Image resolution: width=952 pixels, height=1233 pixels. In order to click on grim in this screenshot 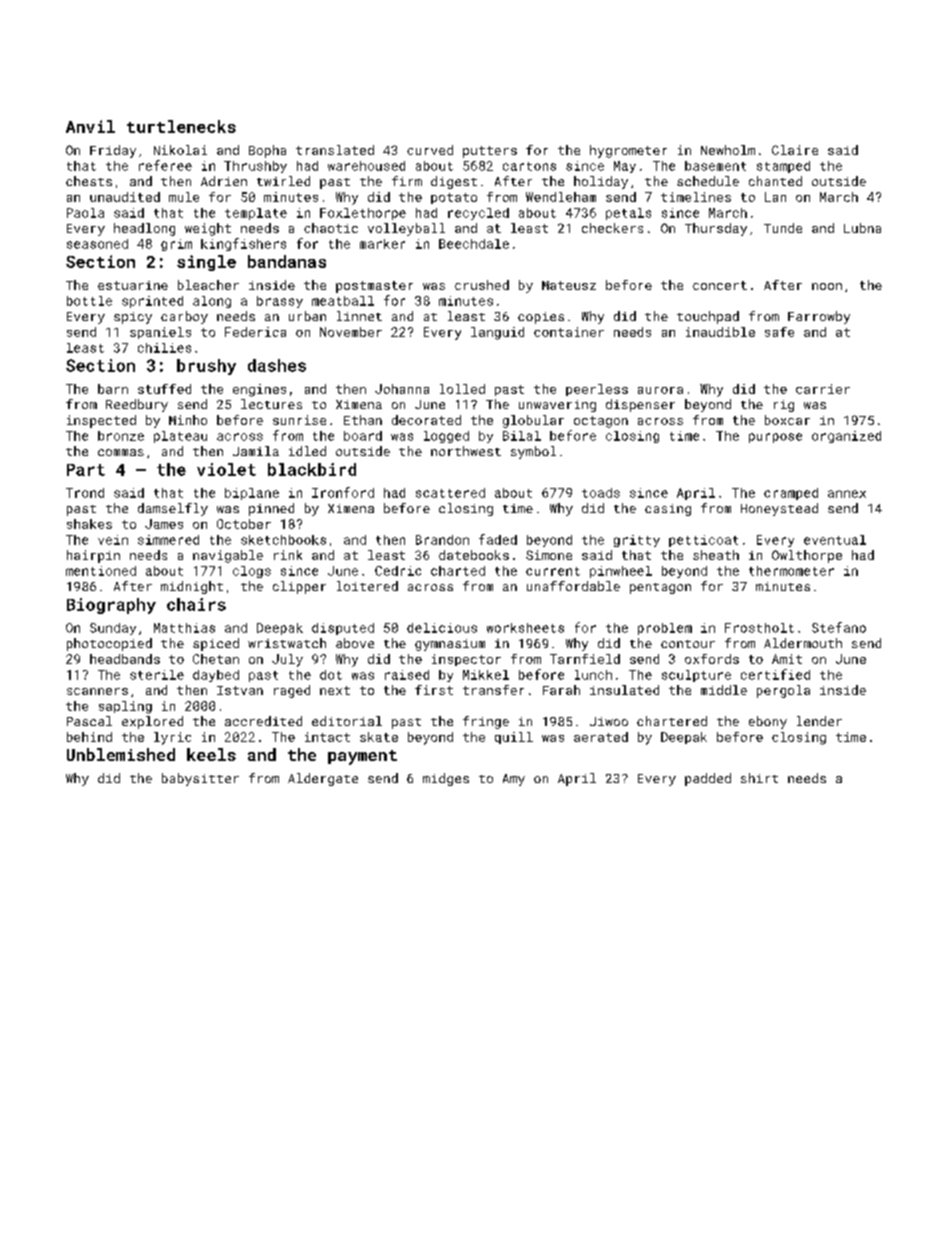, I will do `click(176, 245)`.
